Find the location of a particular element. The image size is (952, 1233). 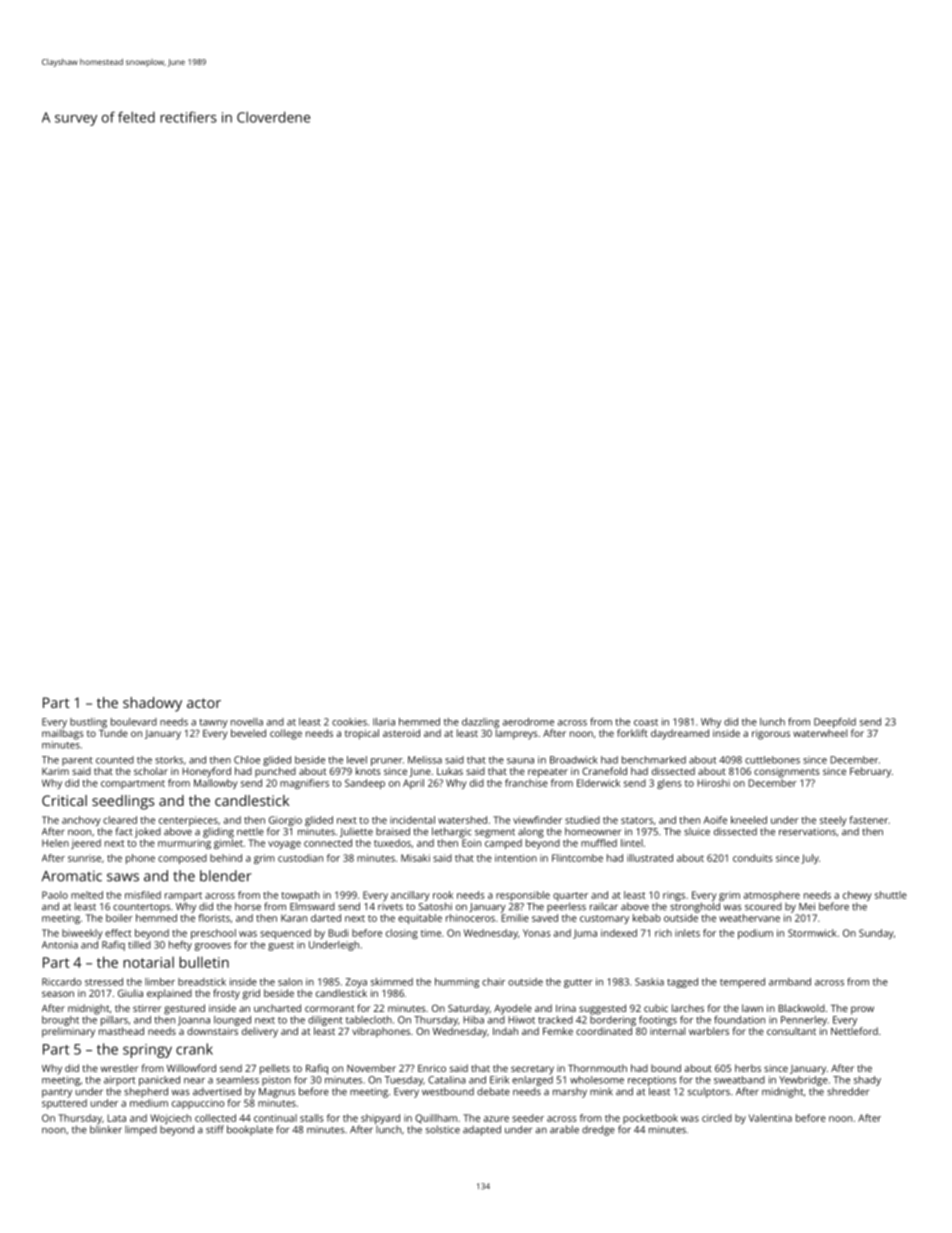

April is located at coordinates (413, 784).
